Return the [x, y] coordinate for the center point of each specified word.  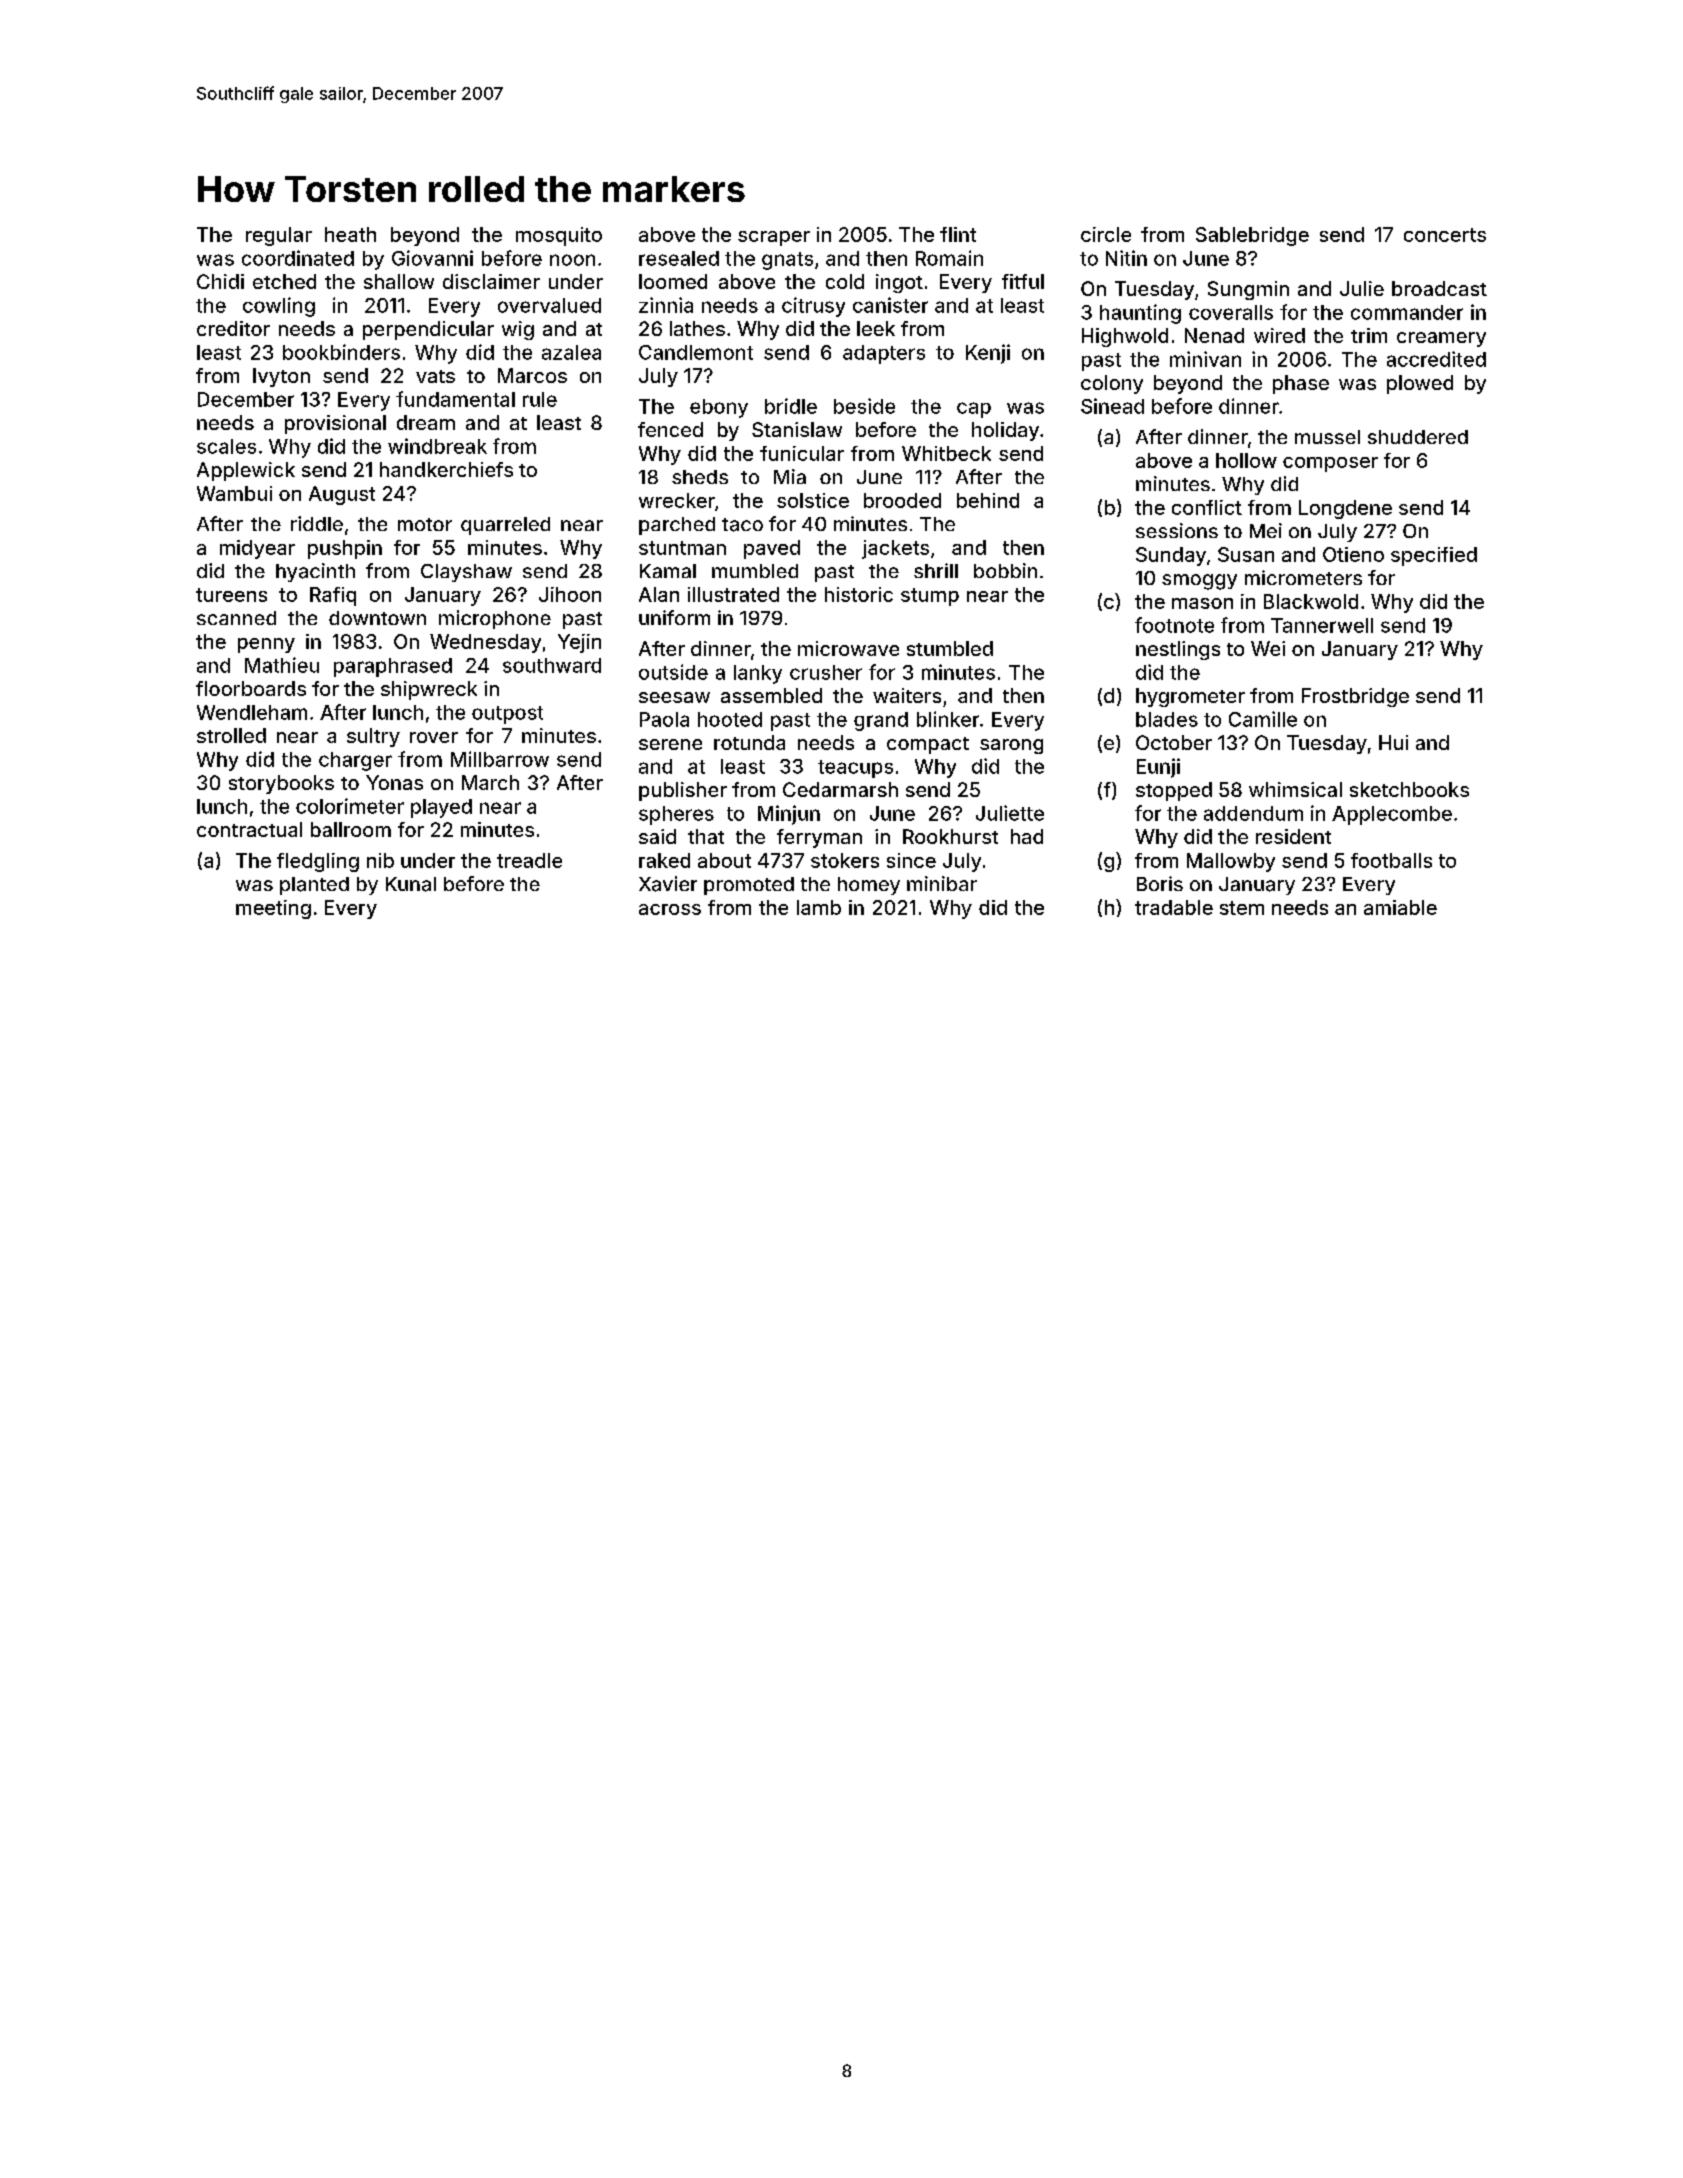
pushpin [345, 549]
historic [859, 594]
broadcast [1439, 288]
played [441, 808]
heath [350, 234]
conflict [1207, 507]
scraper [774, 238]
